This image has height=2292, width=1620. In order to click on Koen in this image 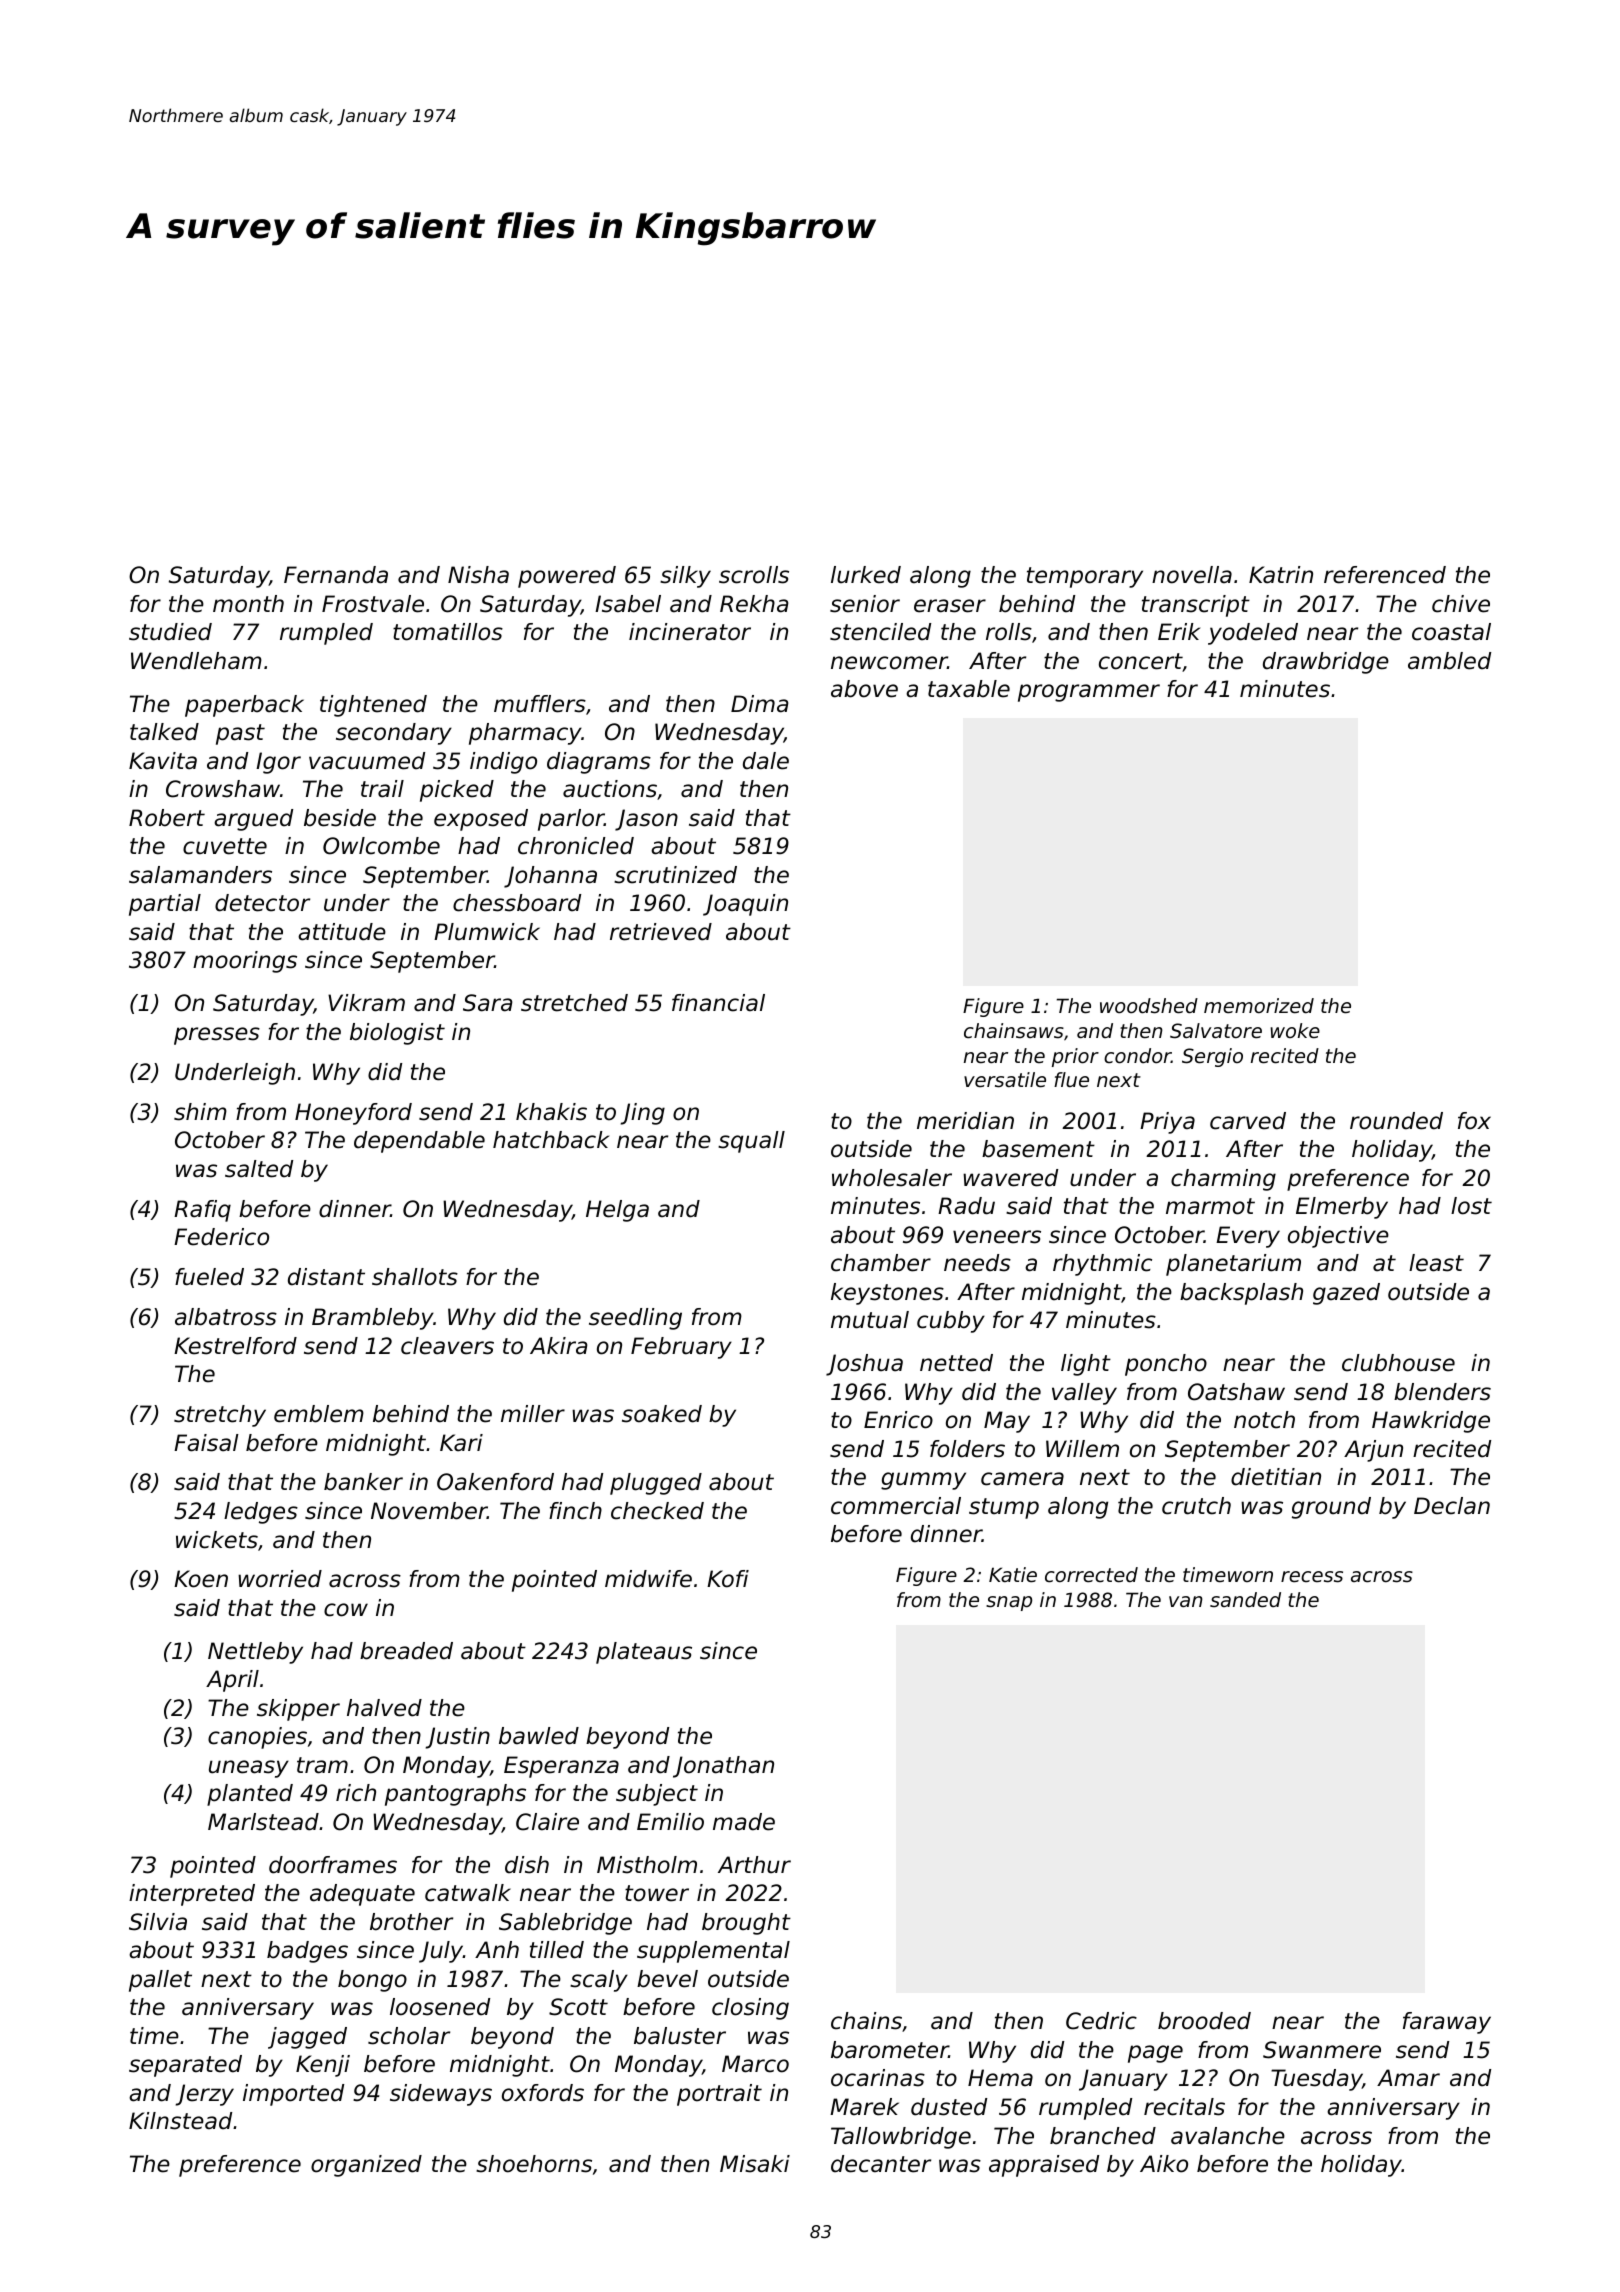, I will do `click(201, 1579)`.
